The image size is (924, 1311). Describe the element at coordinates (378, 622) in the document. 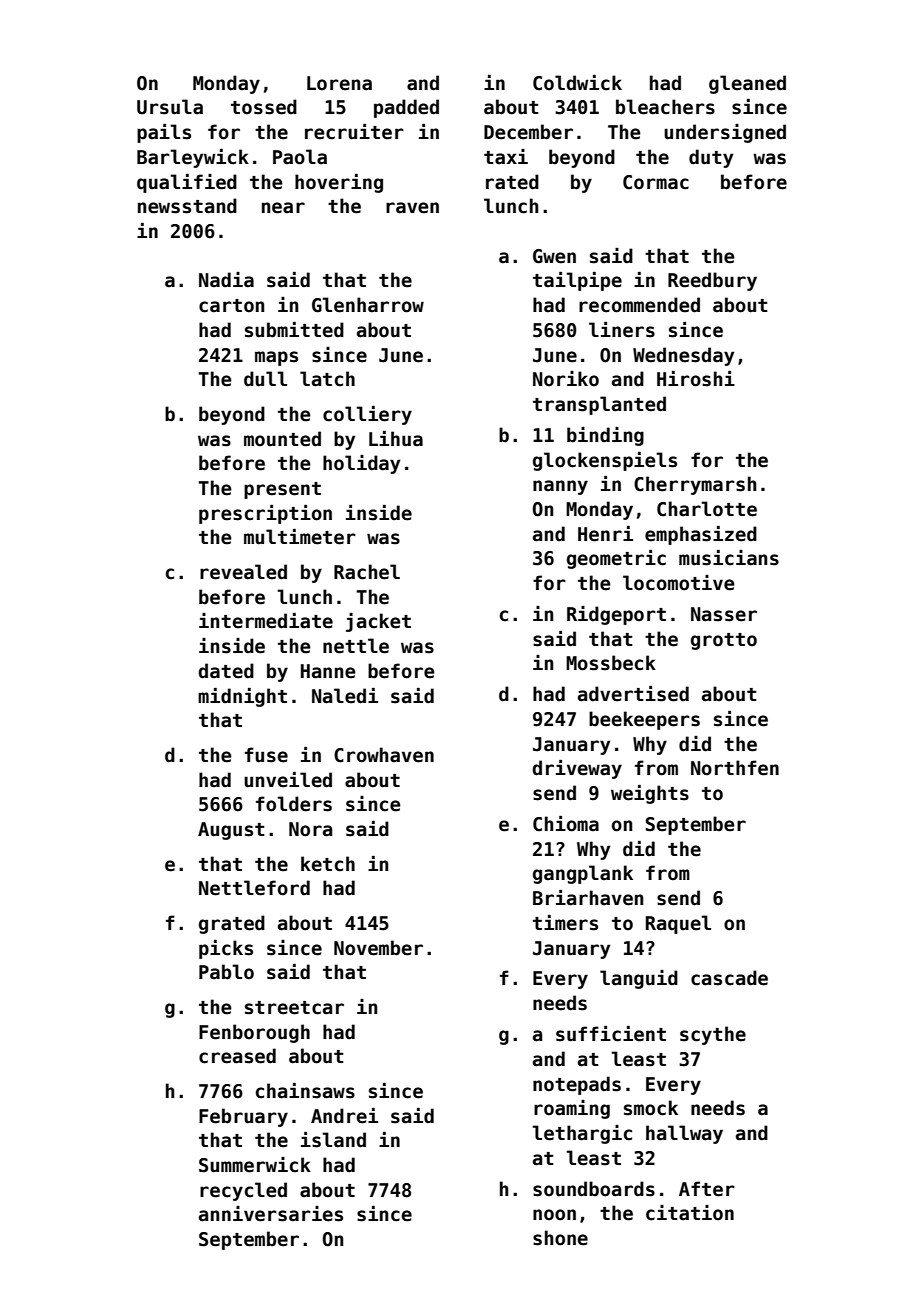

I see `jacket` at that location.
